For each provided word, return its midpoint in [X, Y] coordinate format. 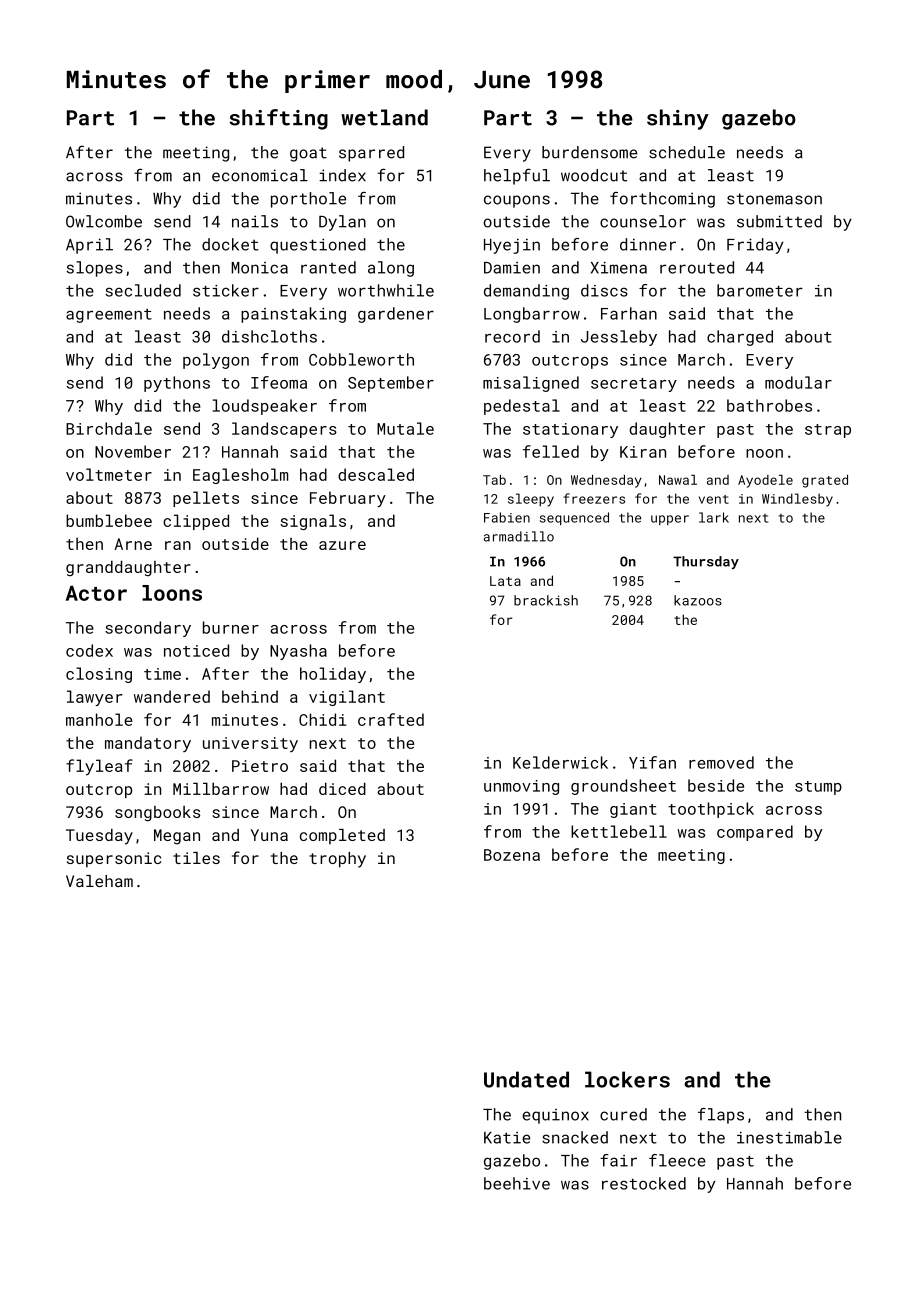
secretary [634, 385]
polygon [216, 361]
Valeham [99, 881]
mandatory [148, 744]
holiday [333, 675]
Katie [507, 1138]
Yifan [652, 762]
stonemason [774, 199]
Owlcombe [104, 221]
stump [818, 788]
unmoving [521, 787]
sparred [371, 154]
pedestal [522, 407]
